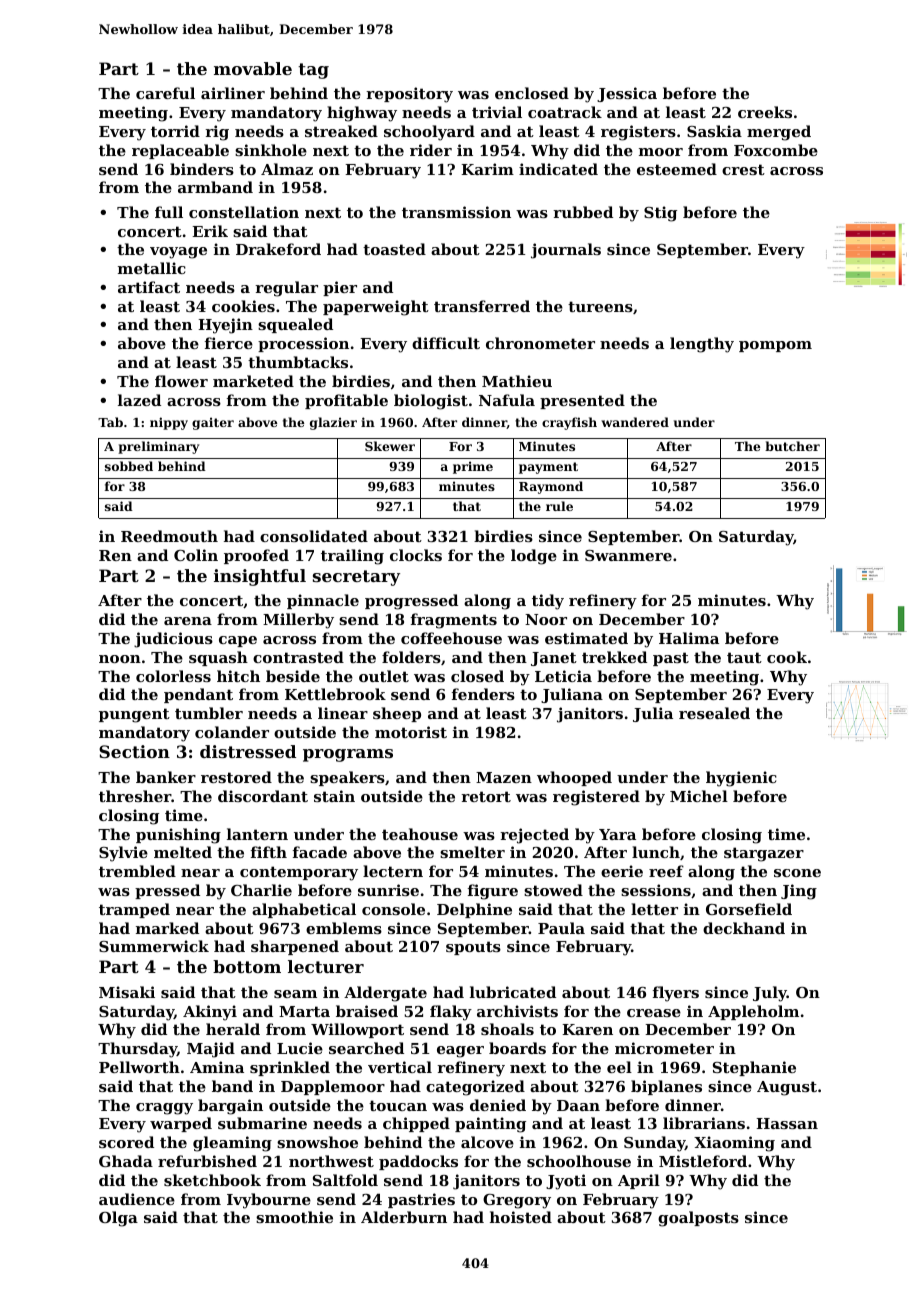 This image has width=924, height=1308. What do you see at coordinates (787, 1123) in the image?
I see `Hassan` at bounding box center [787, 1123].
